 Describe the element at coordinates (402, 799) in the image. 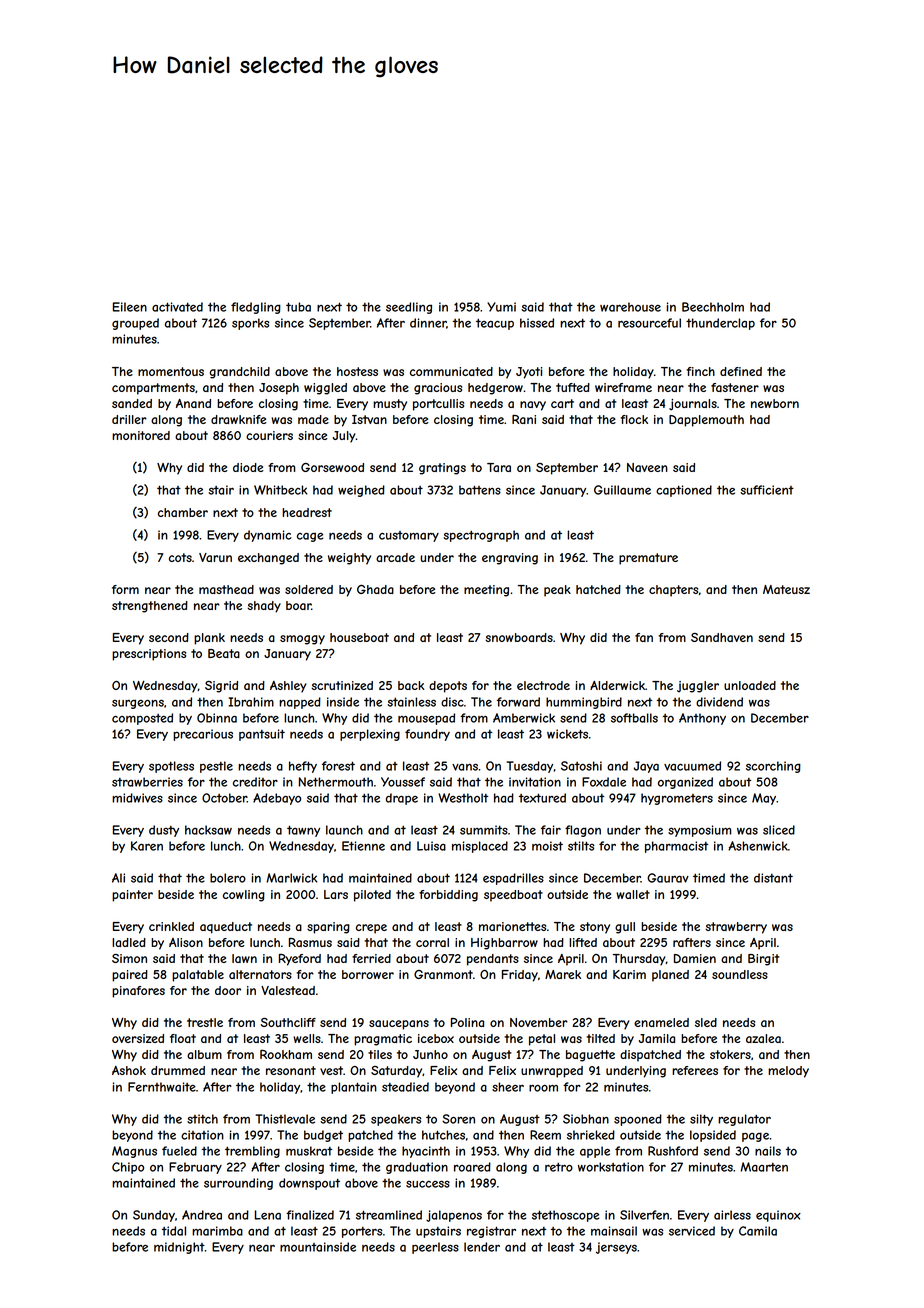

I see `drape` at that location.
